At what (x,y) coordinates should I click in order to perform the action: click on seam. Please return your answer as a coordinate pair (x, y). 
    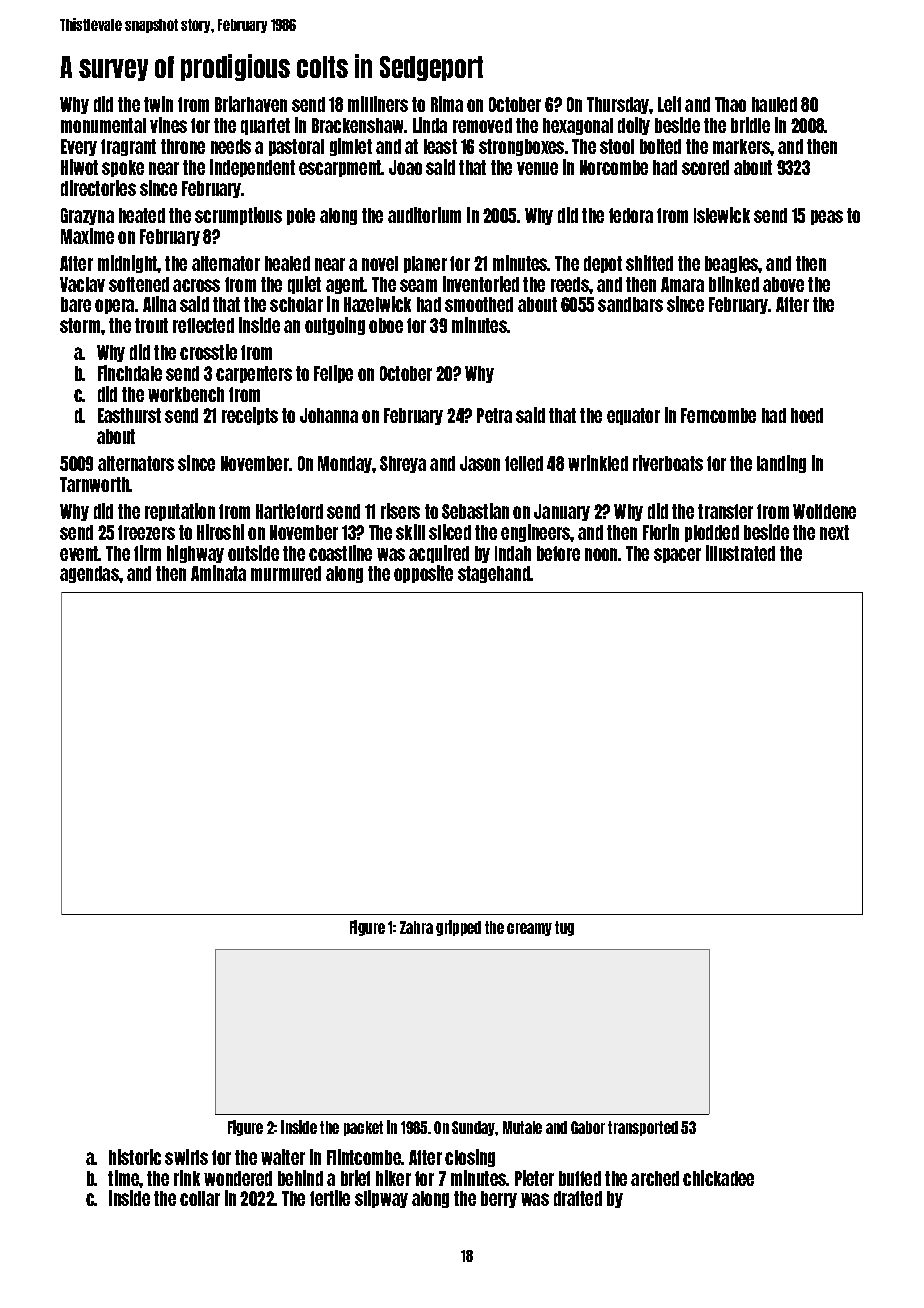
    Looking at the image, I should click on (418, 285).
